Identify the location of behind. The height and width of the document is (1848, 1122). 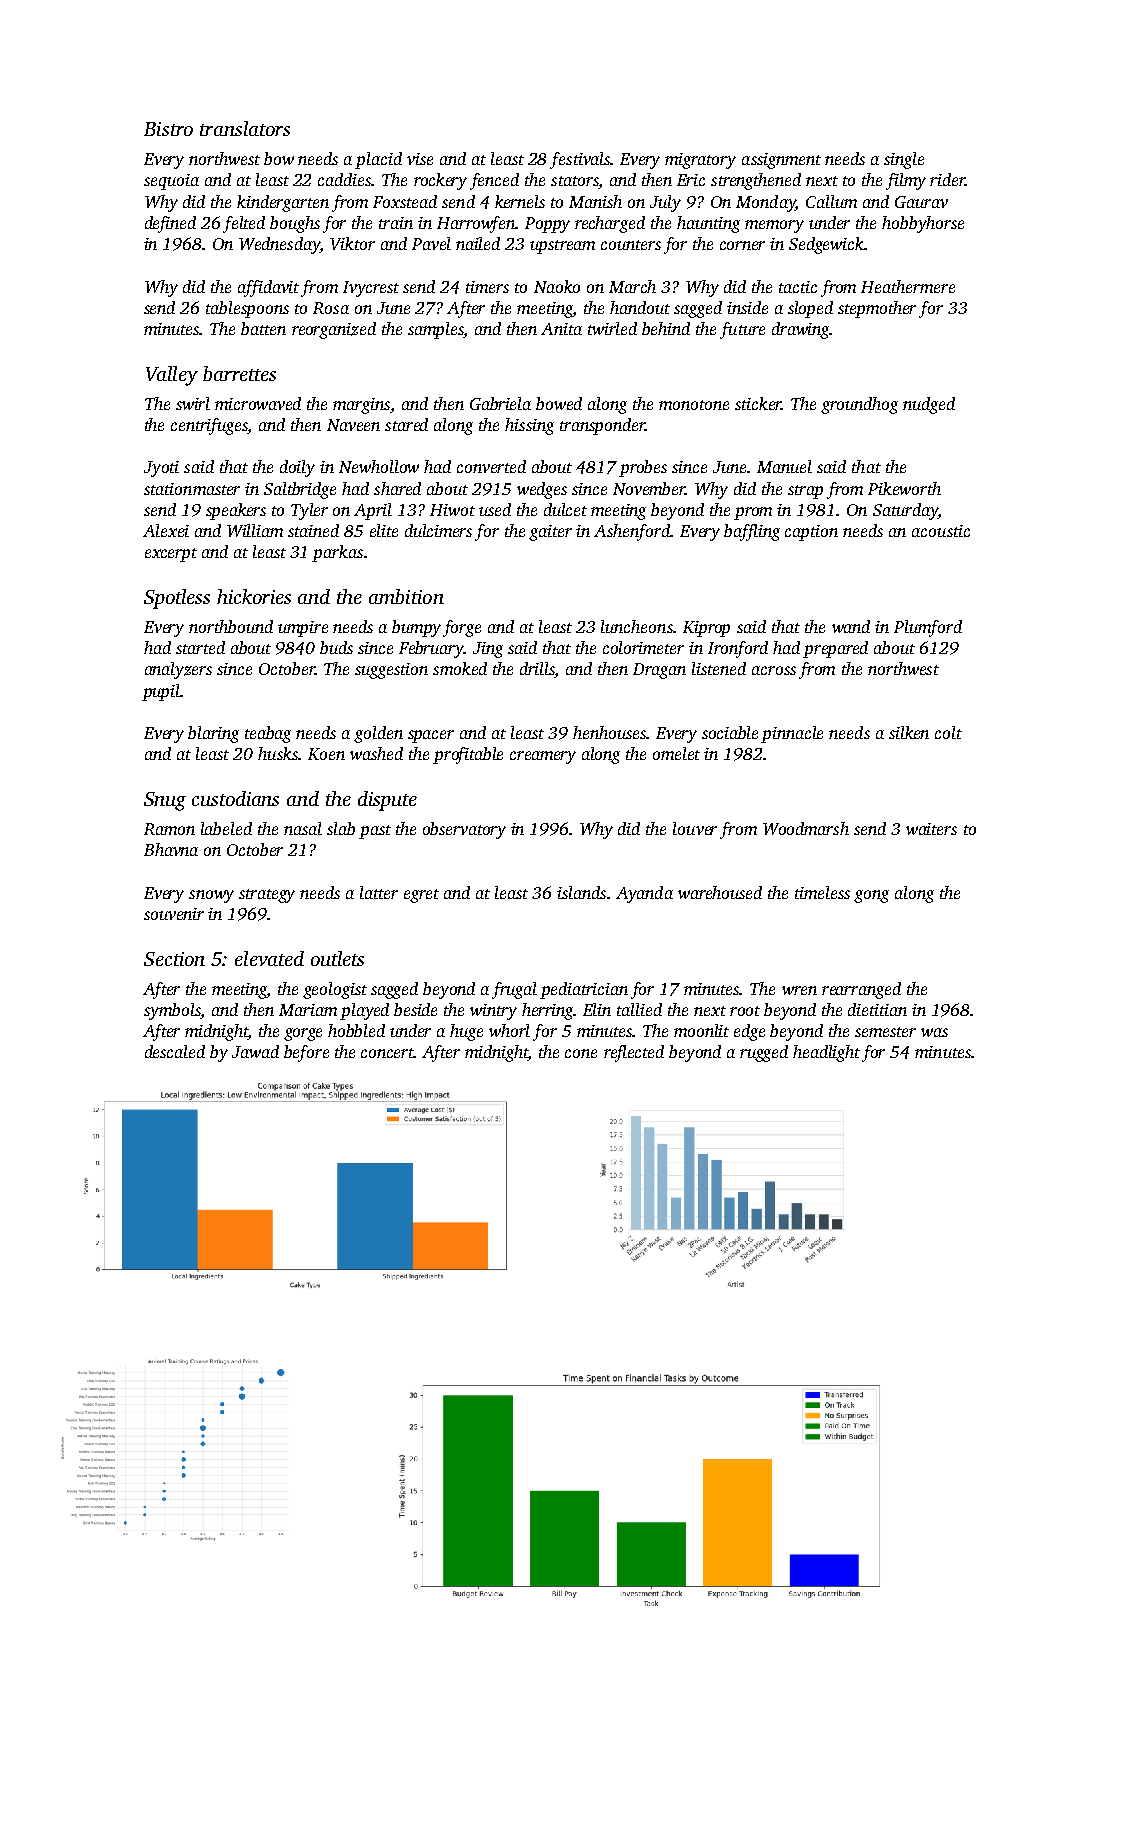
(666, 328).
